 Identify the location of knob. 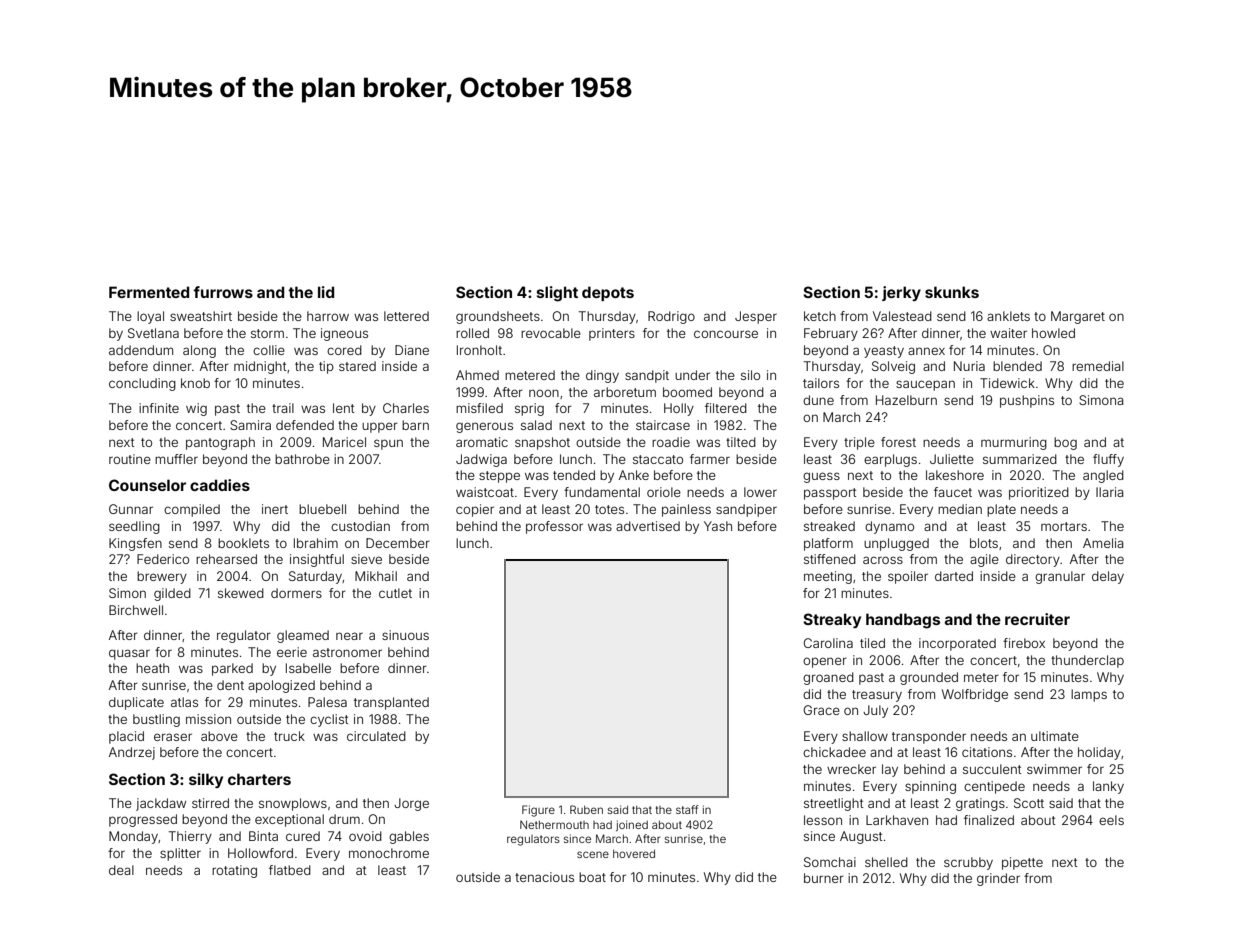
(195, 383).
